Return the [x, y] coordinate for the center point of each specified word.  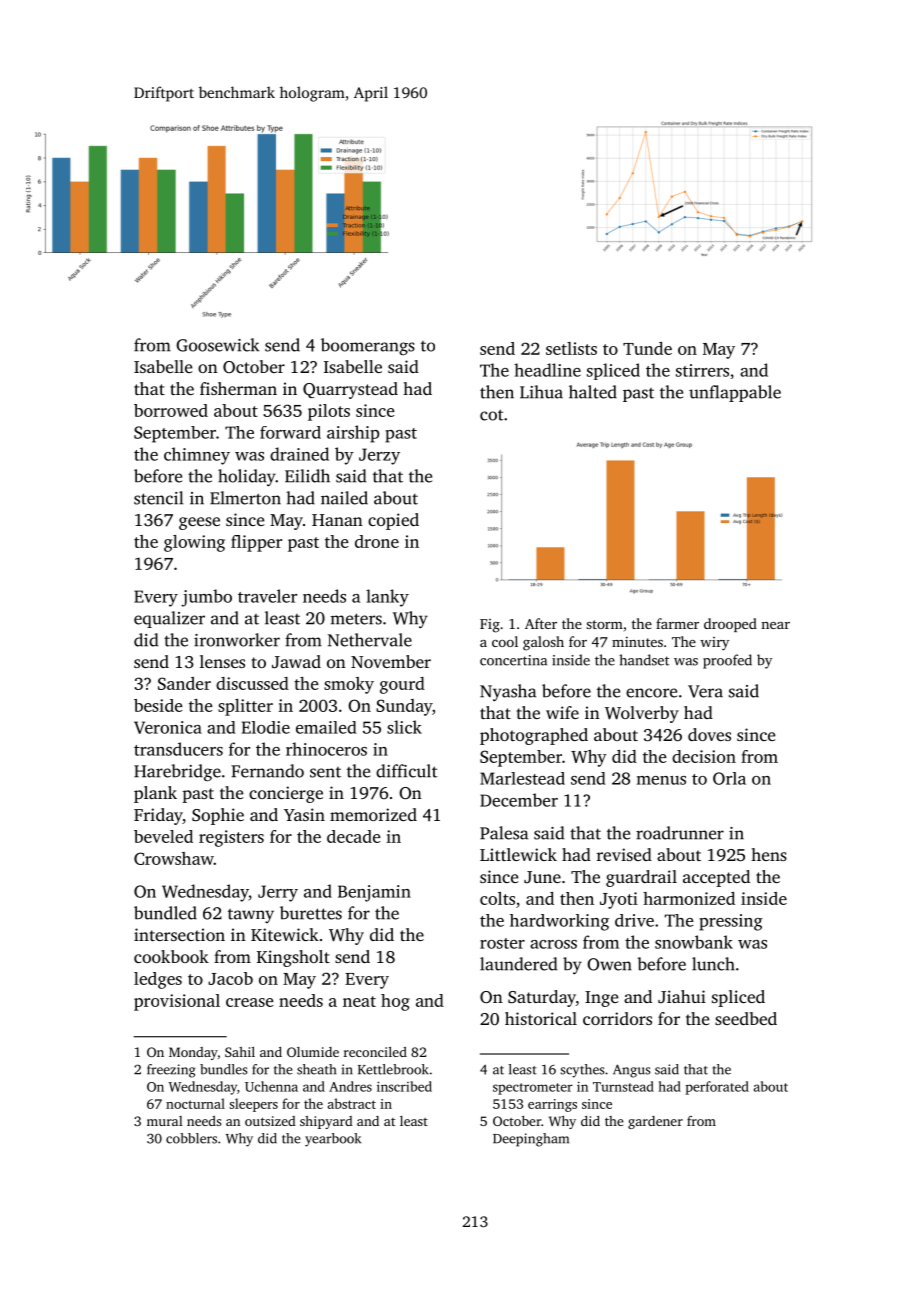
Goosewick [217, 345]
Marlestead [522, 778]
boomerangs [368, 346]
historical [541, 1018]
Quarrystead [350, 390]
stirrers [702, 370]
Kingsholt [293, 958]
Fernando [267, 771]
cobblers [191, 1138]
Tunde [647, 348]
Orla [729, 778]
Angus [632, 1071]
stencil [158, 498]
